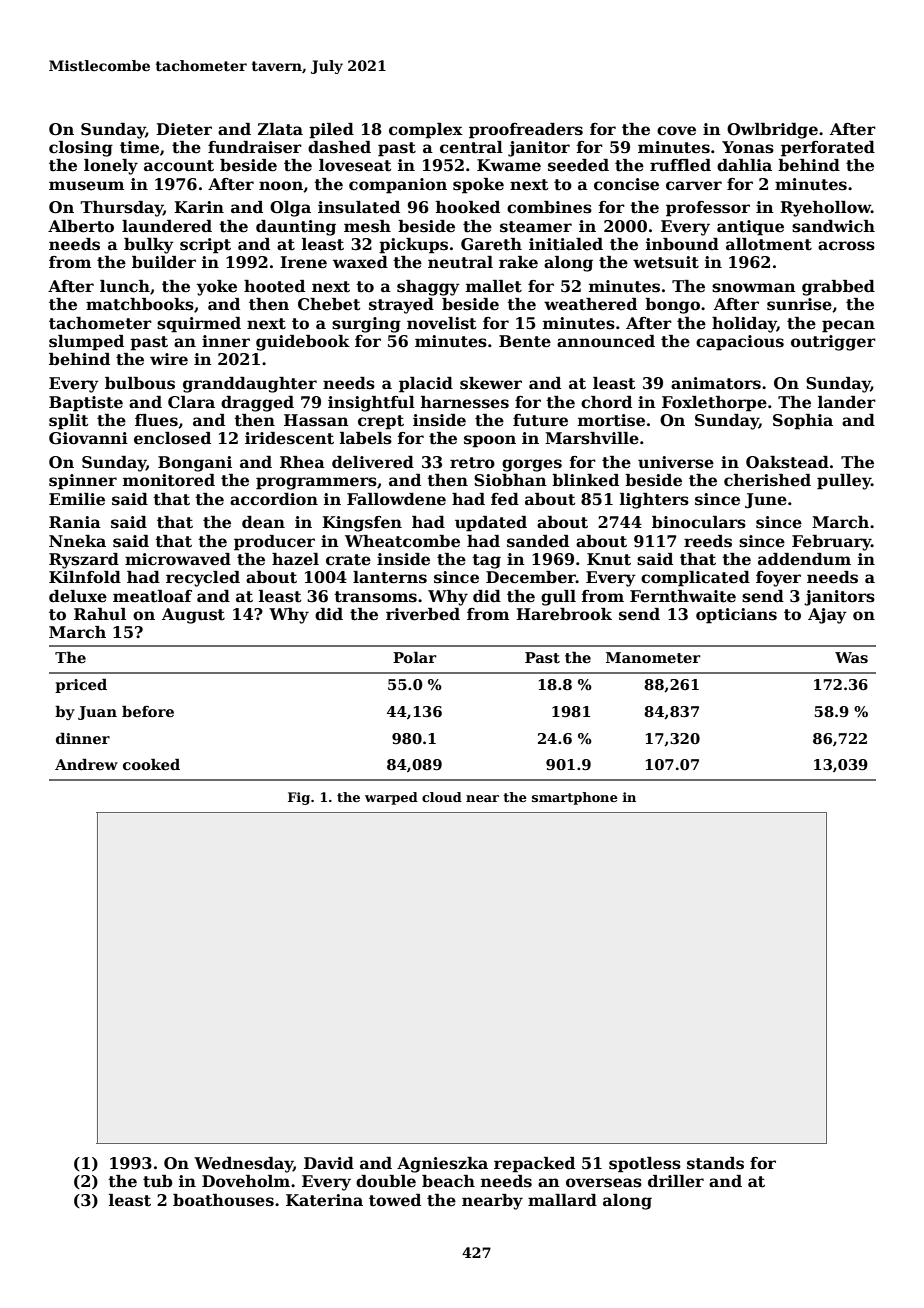  I want to click on time, so click(139, 147).
